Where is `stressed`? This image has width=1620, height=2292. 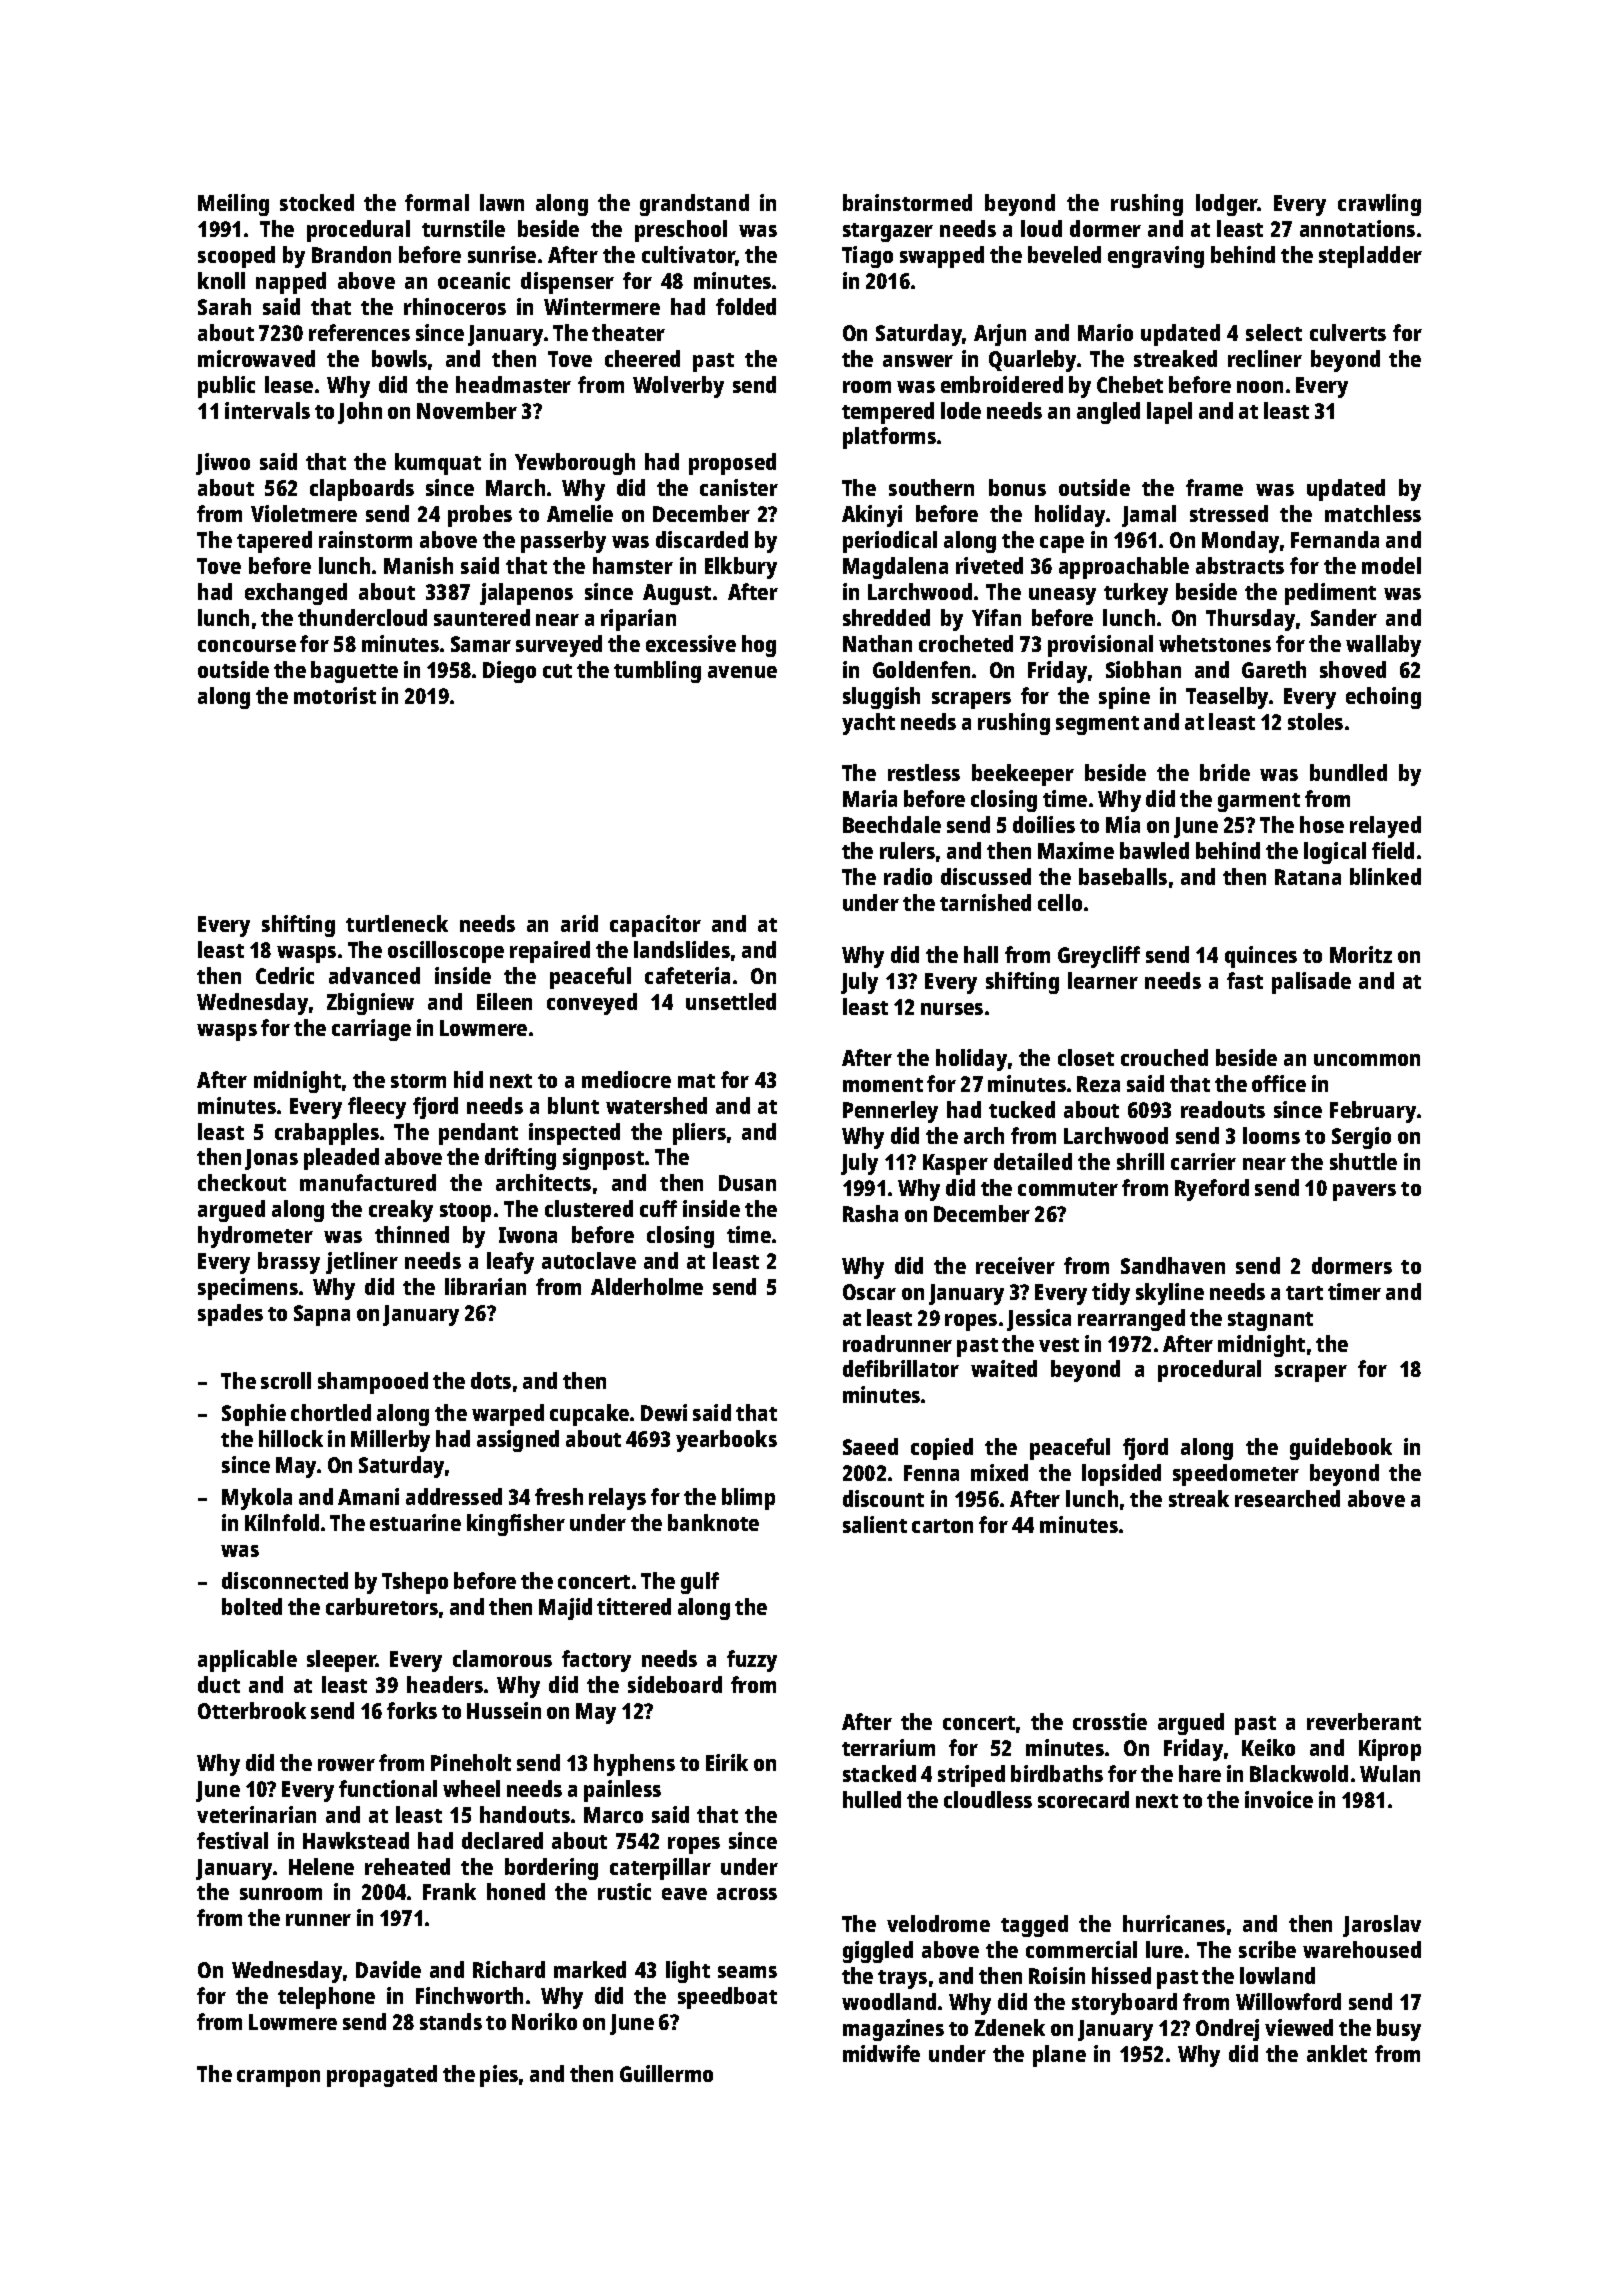
stressed is located at coordinates (1229, 513).
